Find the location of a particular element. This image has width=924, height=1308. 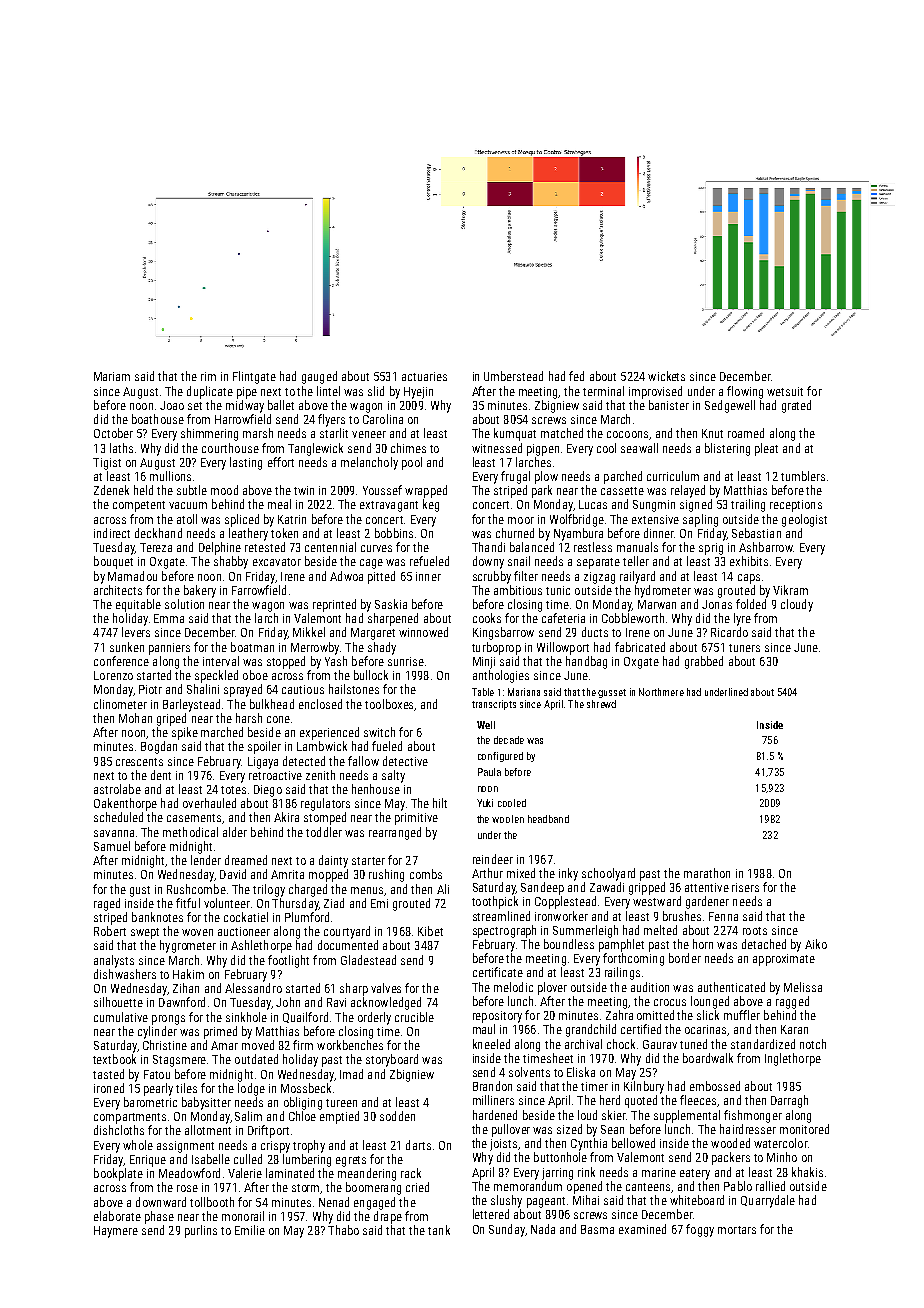

hydrometer is located at coordinates (663, 591).
